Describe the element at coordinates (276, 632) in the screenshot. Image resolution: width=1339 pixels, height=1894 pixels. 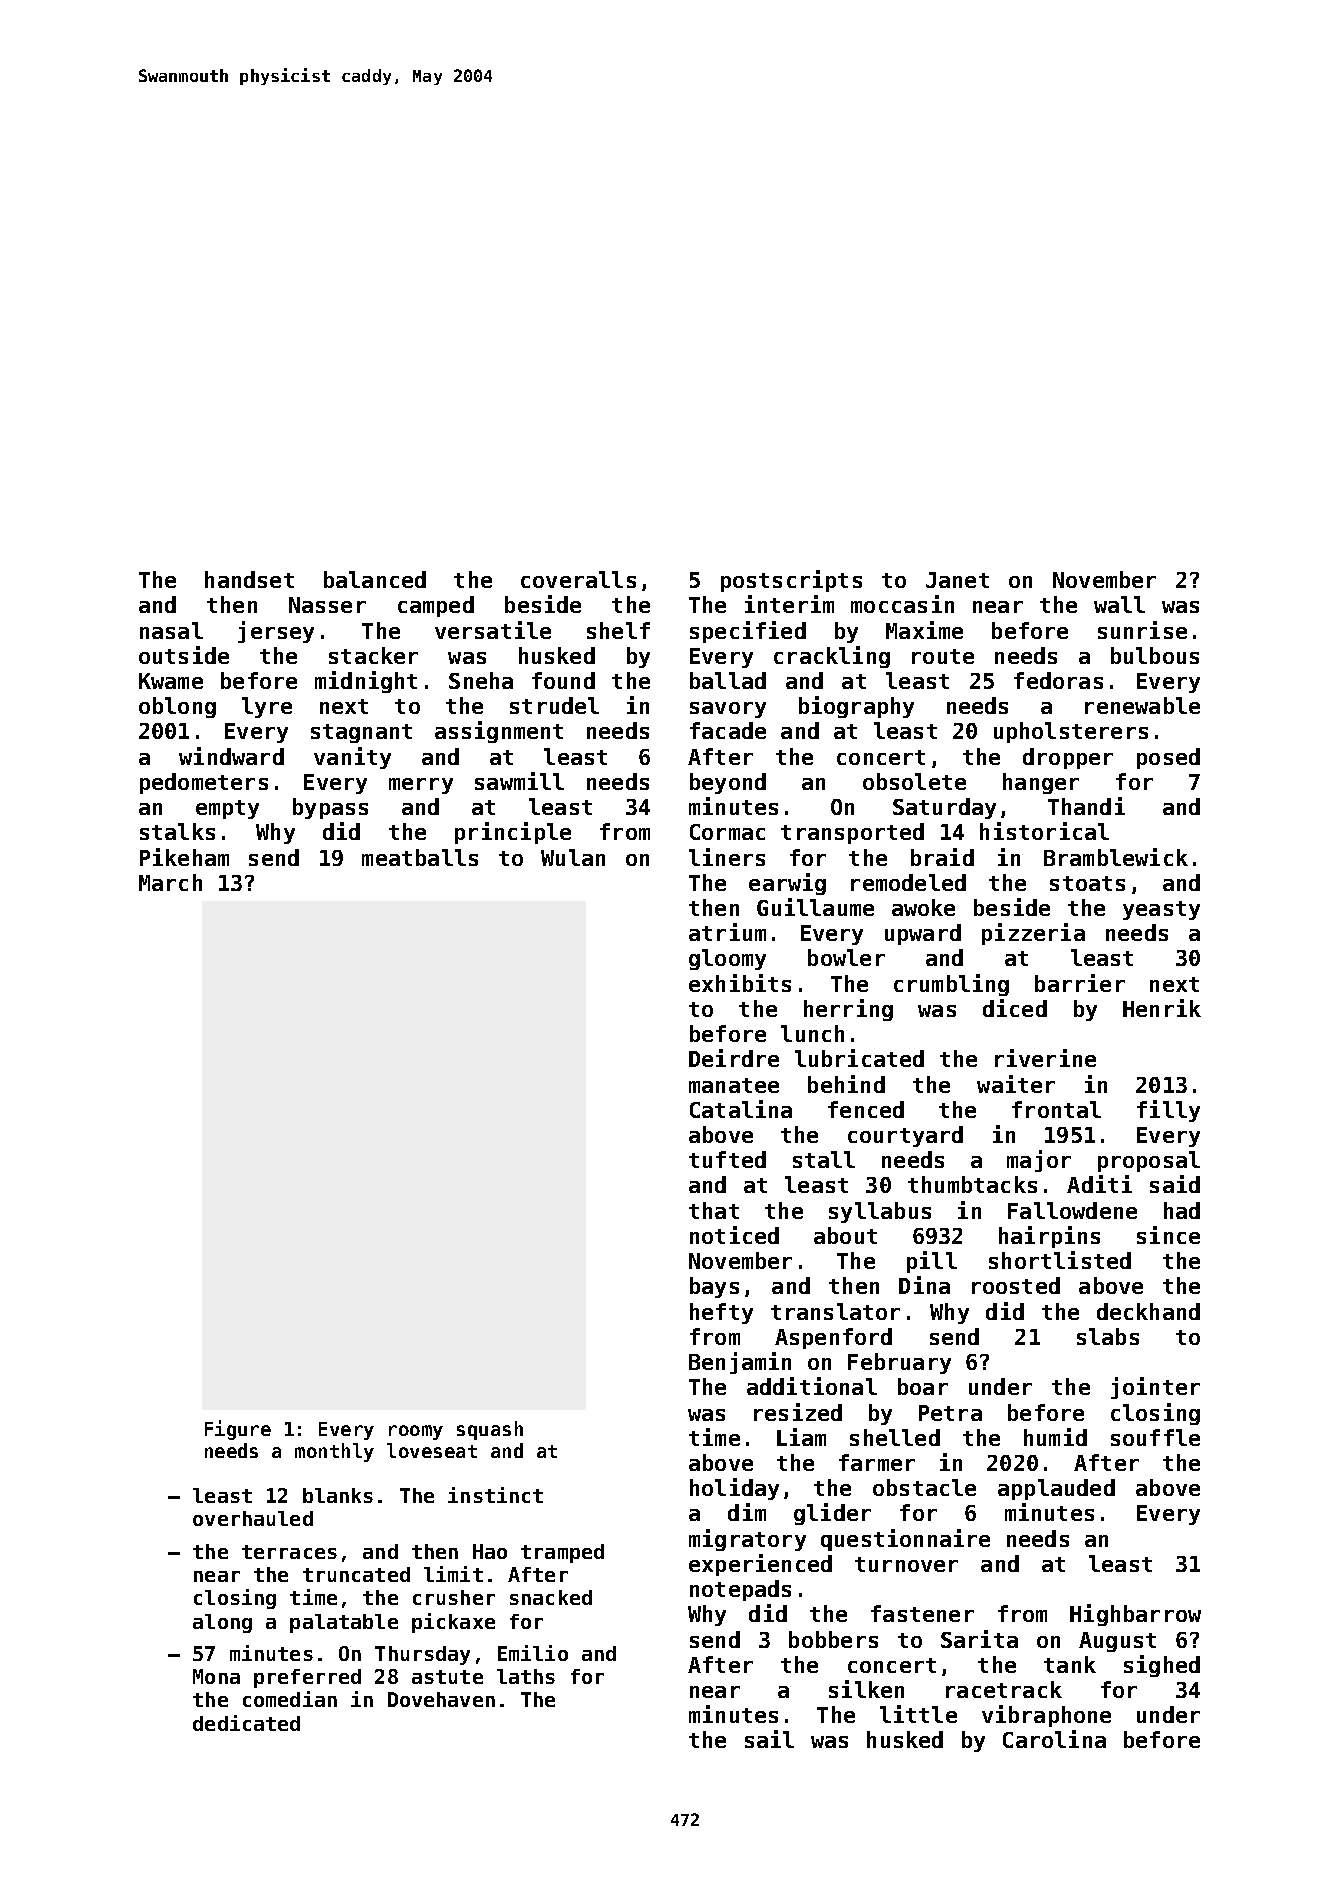
I see `jersey` at that location.
